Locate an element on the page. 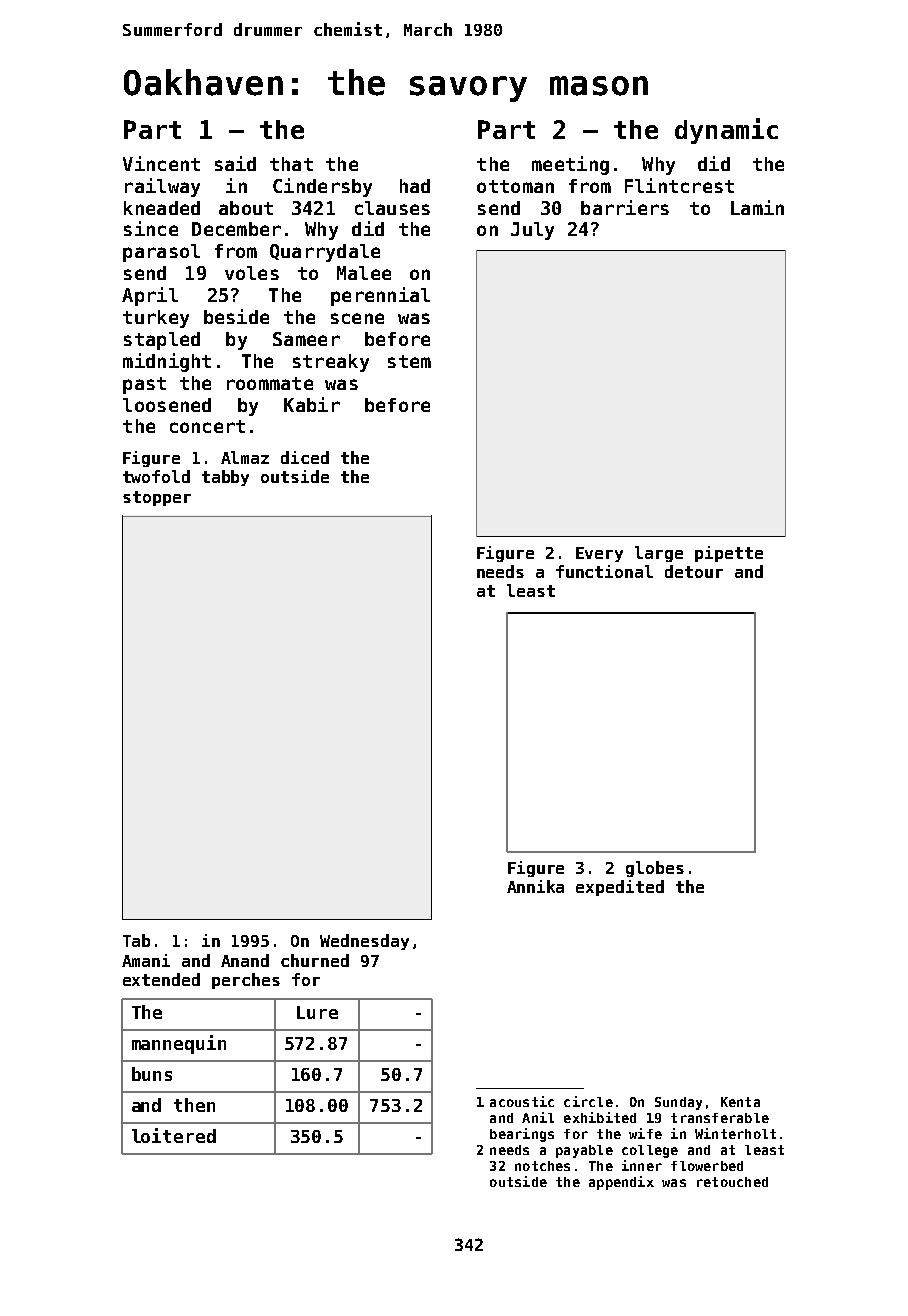 The height and width of the page is (1316, 908). stopper is located at coordinates (157, 498).
